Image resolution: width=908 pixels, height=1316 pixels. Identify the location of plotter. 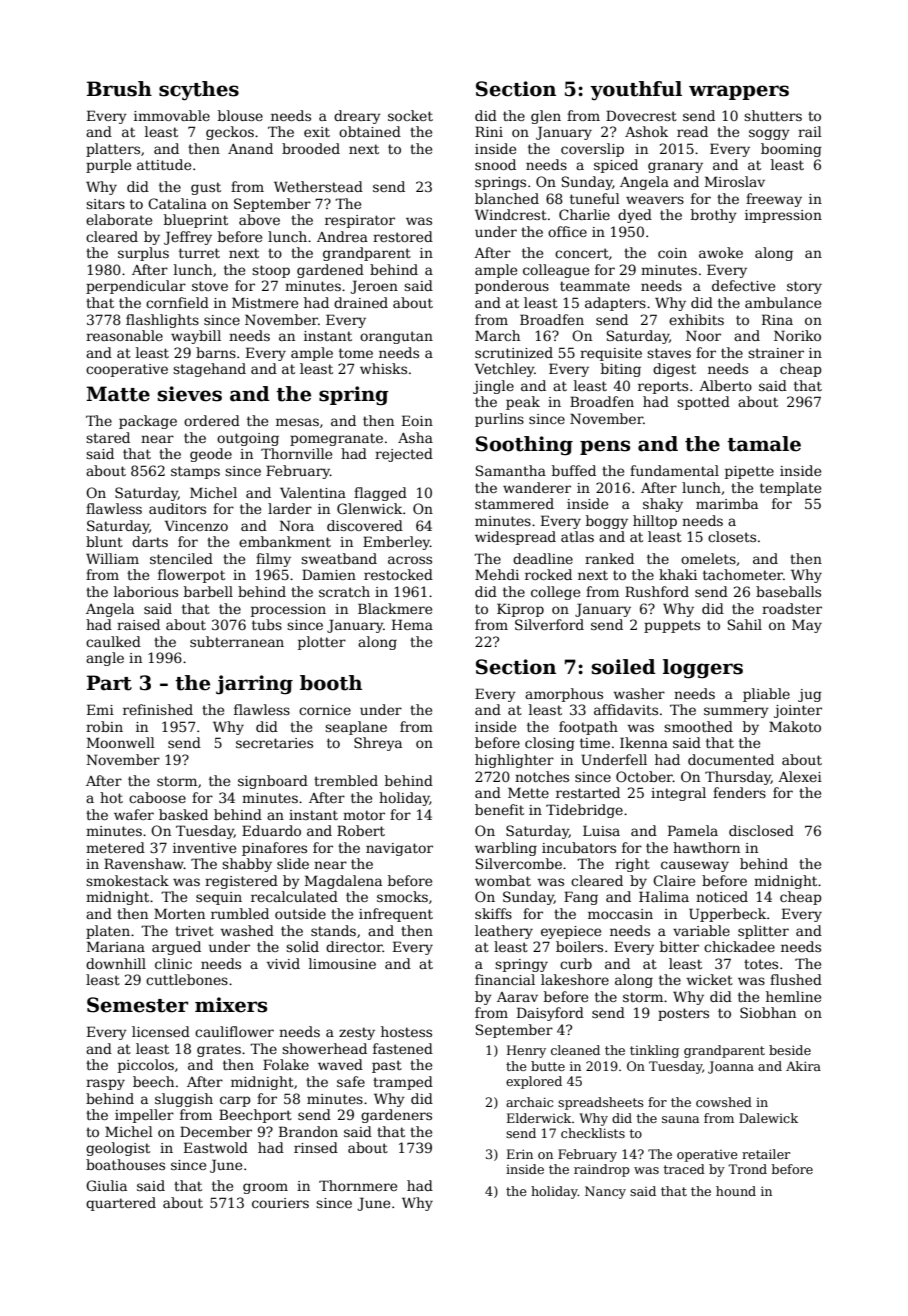
(322, 643).
